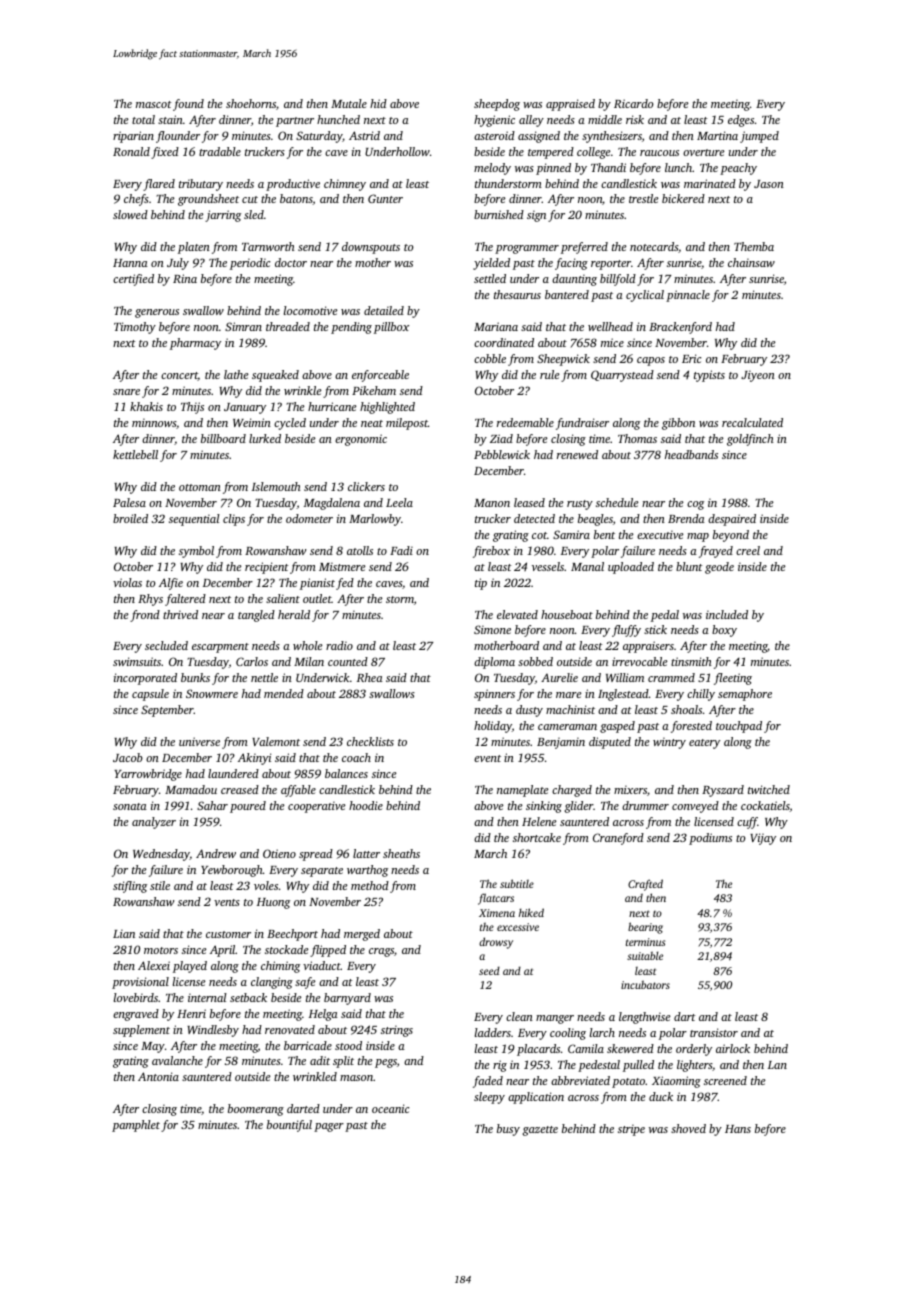 The image size is (908, 1316). I want to click on despaired, so click(732, 520).
